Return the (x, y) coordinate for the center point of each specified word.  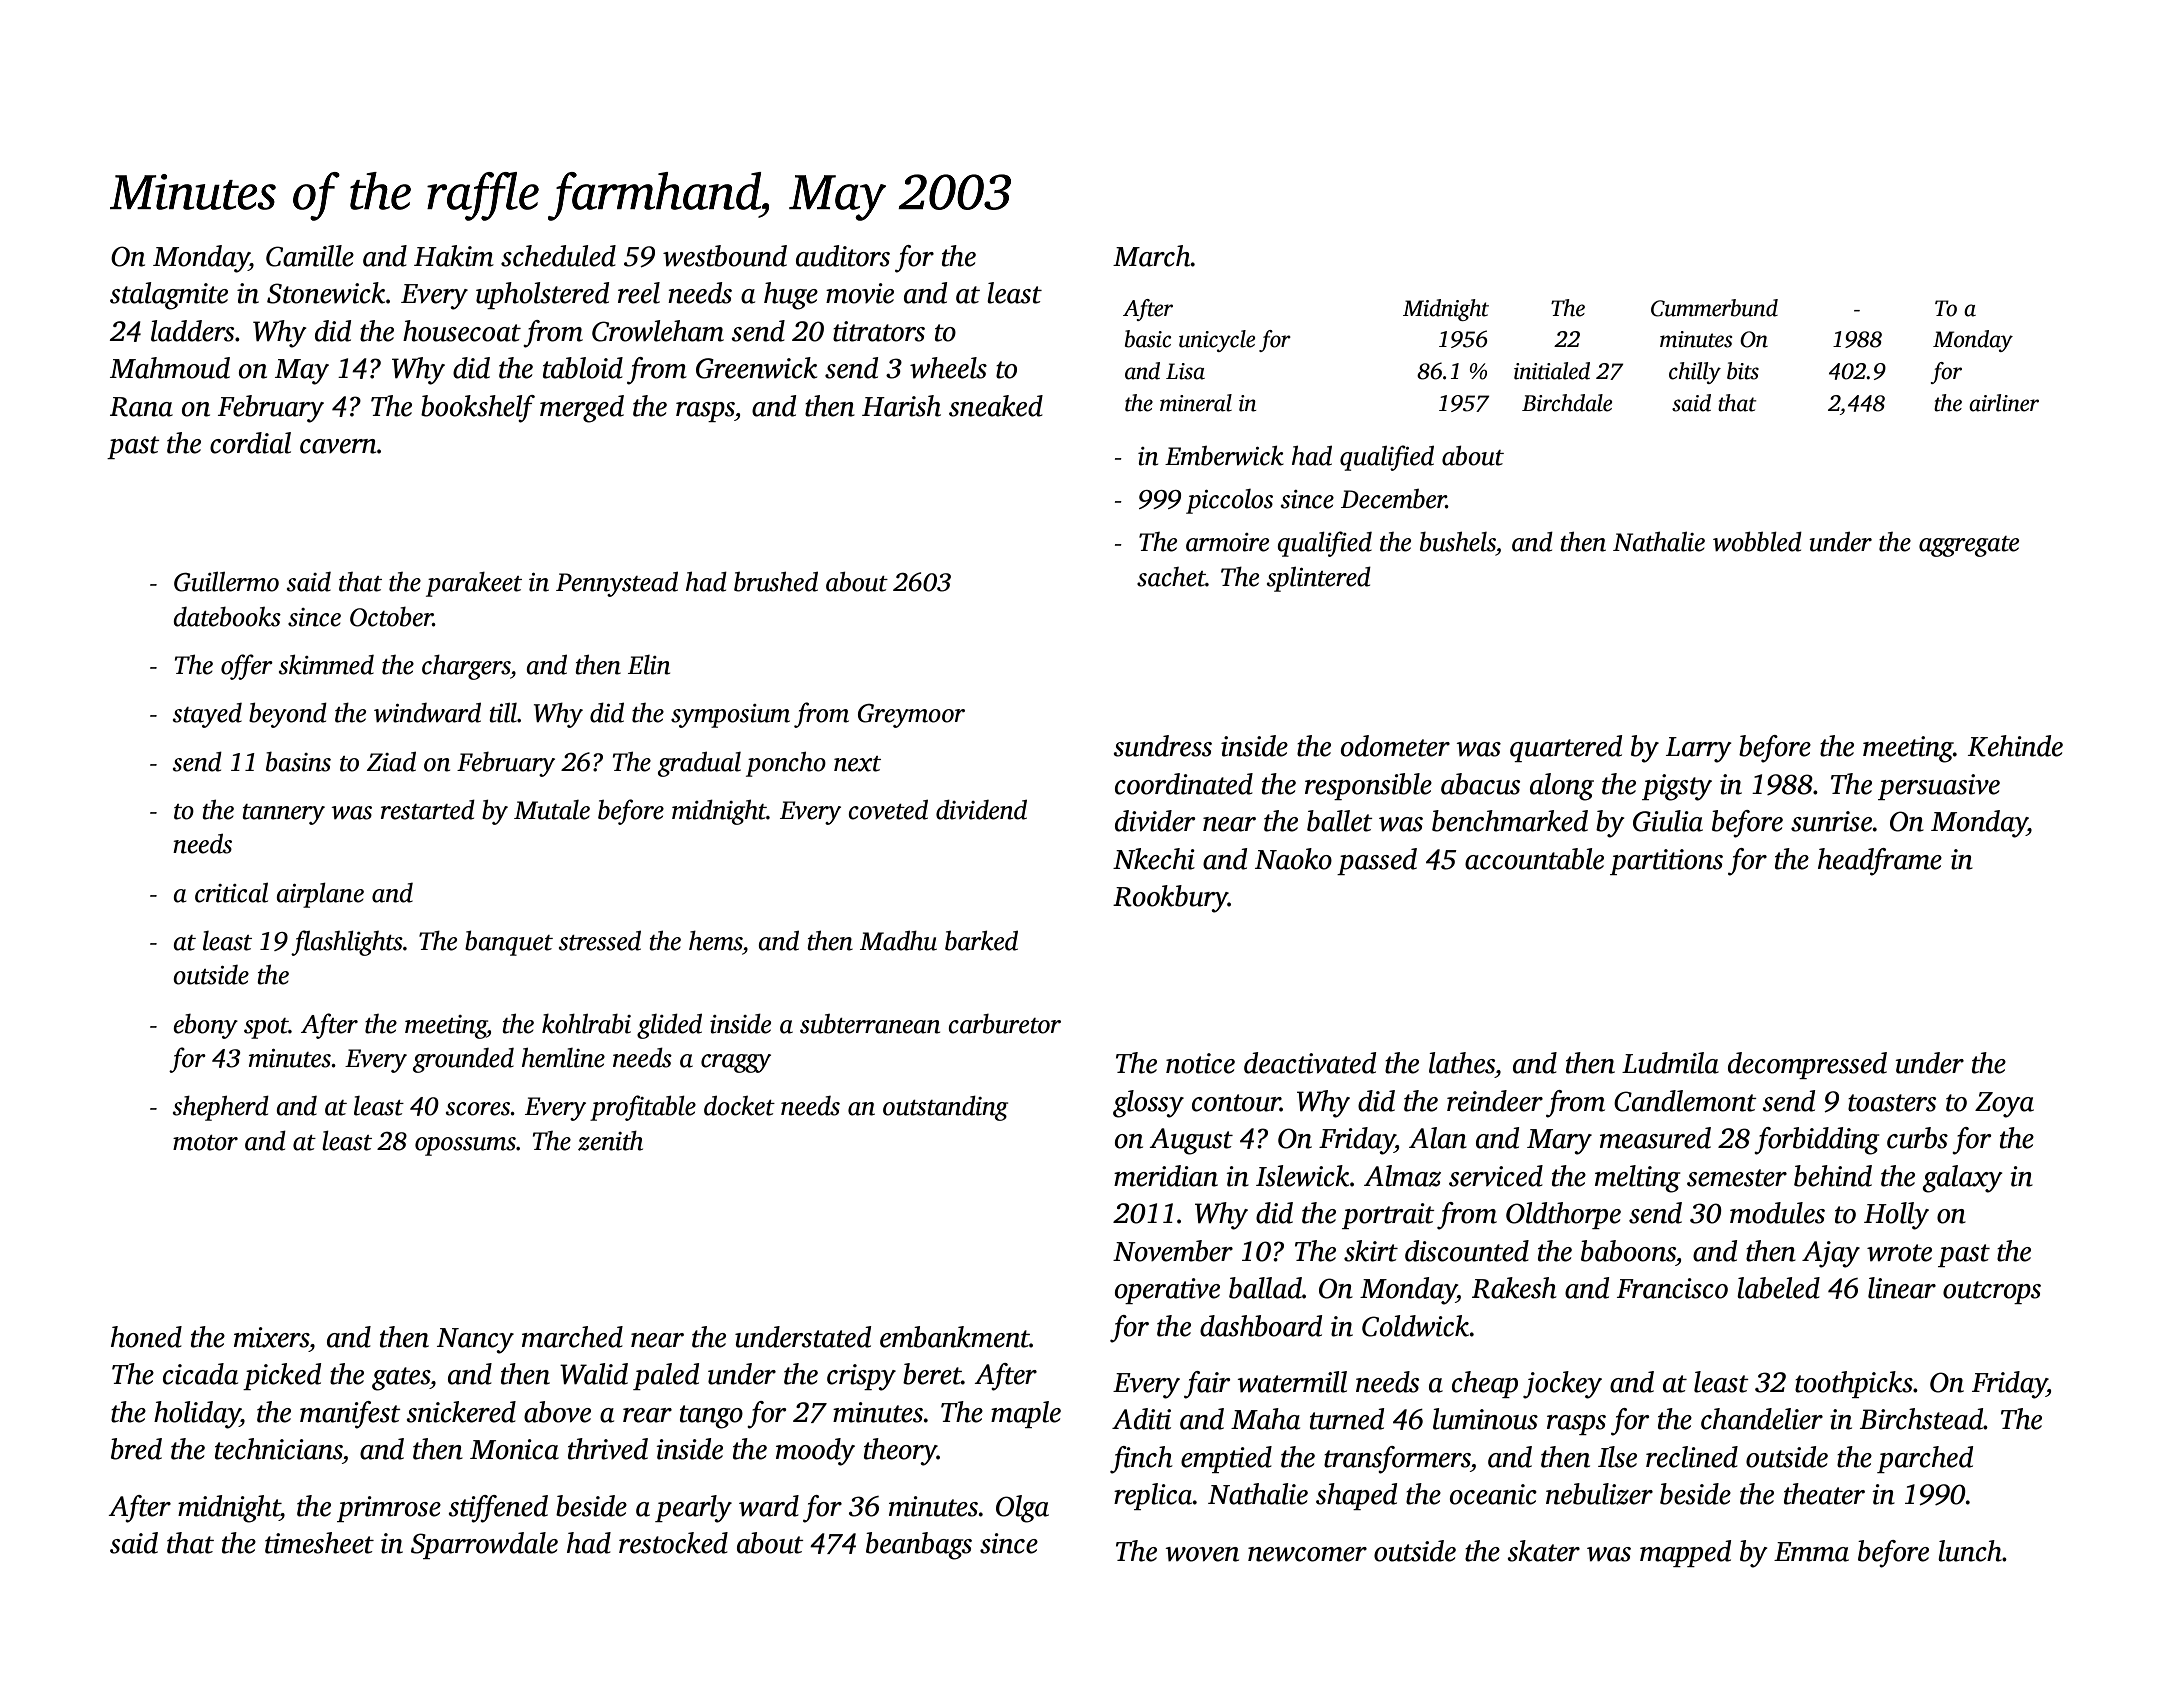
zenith (610, 1141)
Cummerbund (1714, 308)
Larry (1699, 750)
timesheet (319, 1543)
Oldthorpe (1563, 1215)
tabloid (583, 368)
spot (266, 1028)
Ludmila (1670, 1063)
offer (247, 667)
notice (1200, 1063)
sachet (1171, 577)
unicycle (1217, 341)
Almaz (1402, 1176)
